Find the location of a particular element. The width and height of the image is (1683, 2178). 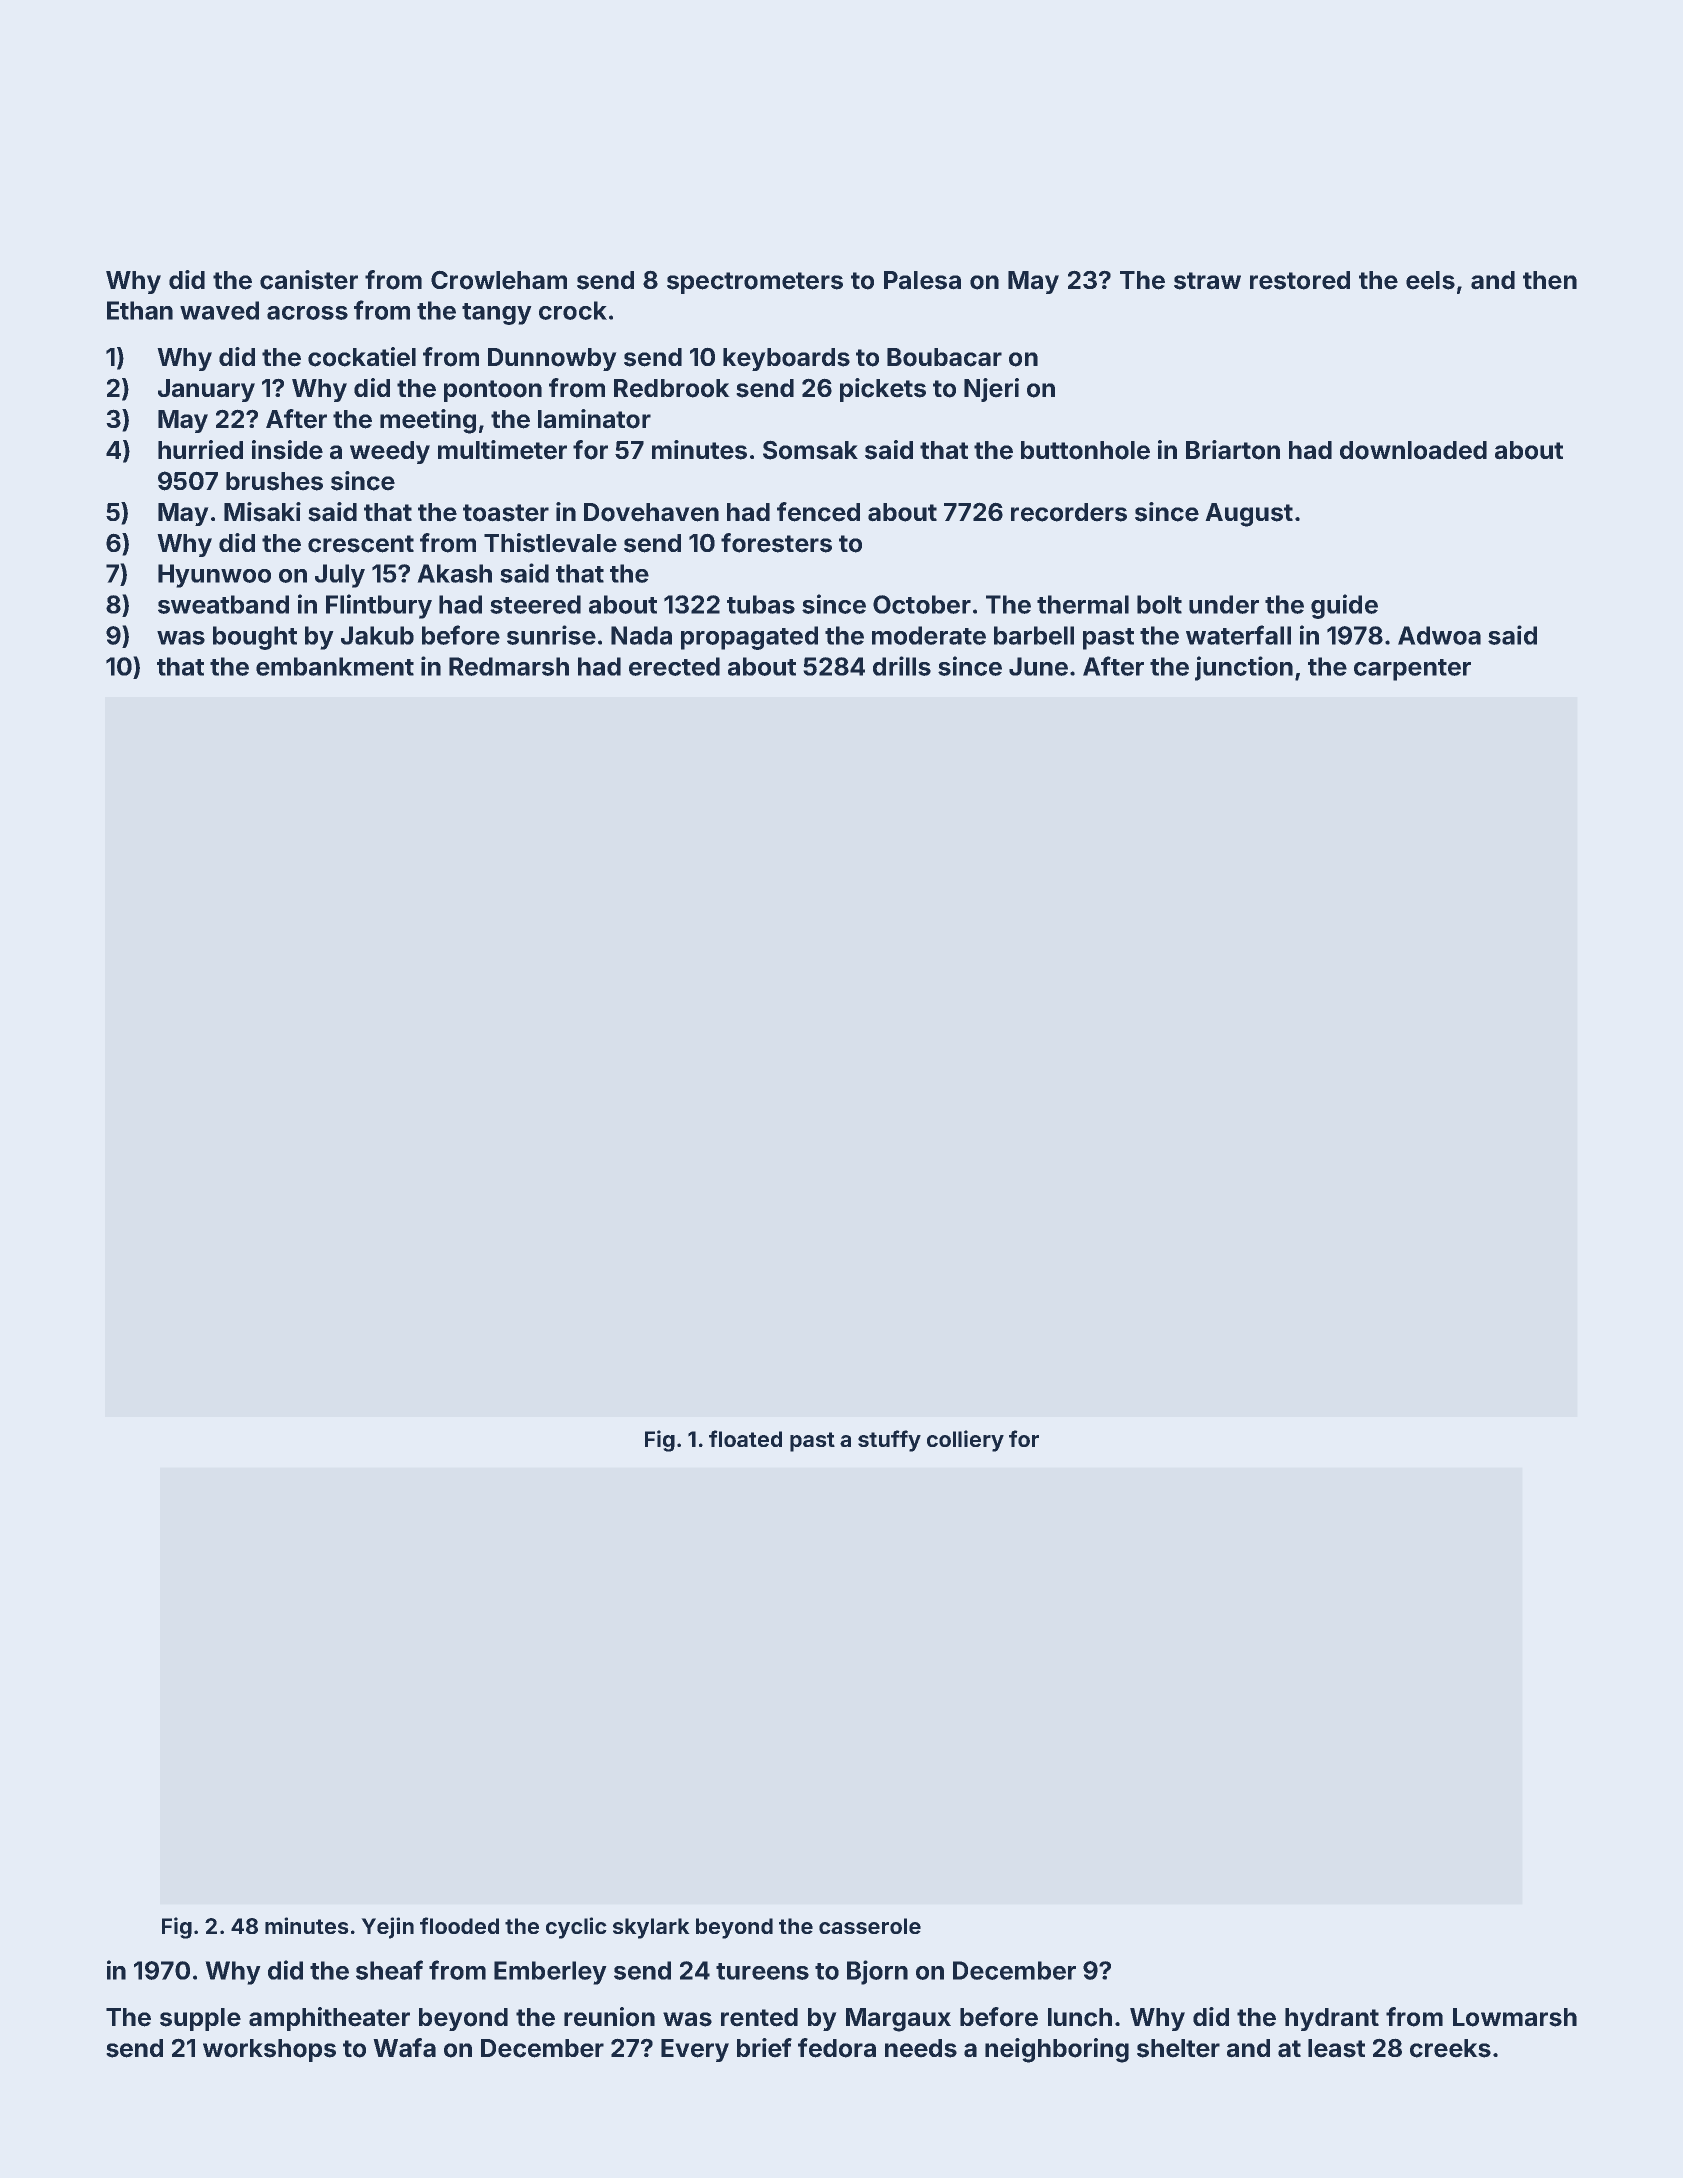

casserole is located at coordinates (870, 1926).
